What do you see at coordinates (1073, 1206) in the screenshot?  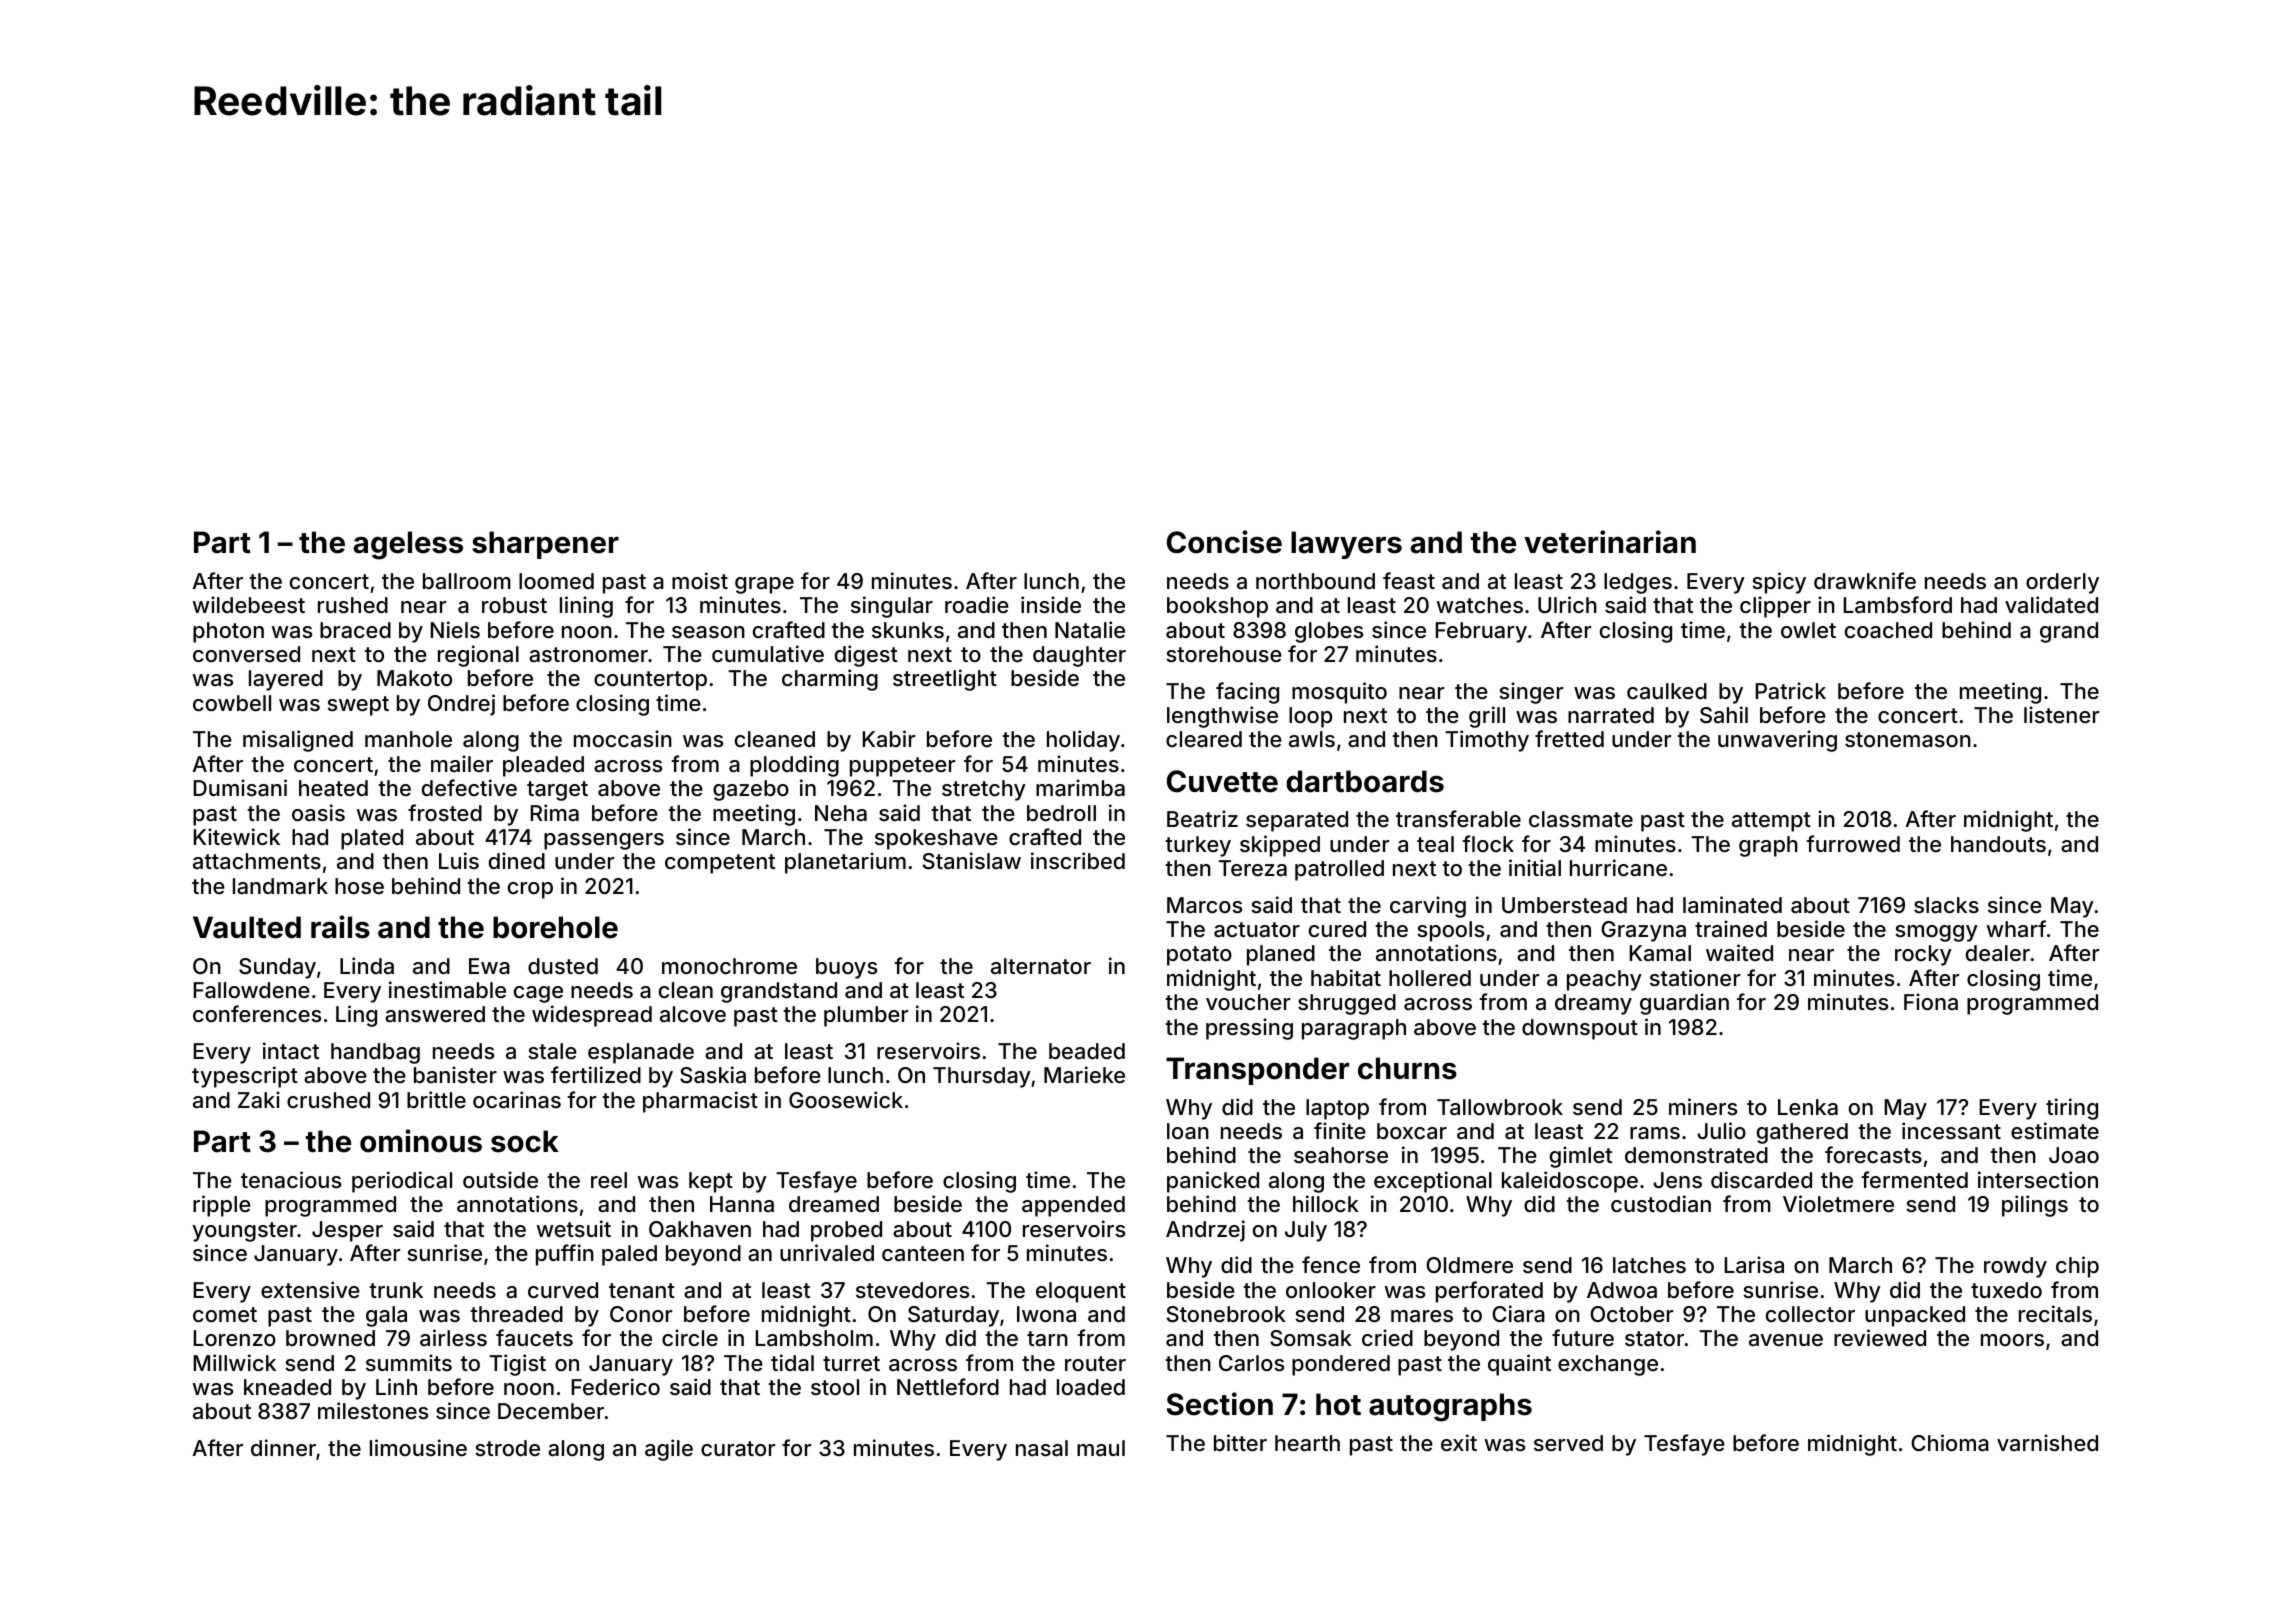 I see `appended` at bounding box center [1073, 1206].
